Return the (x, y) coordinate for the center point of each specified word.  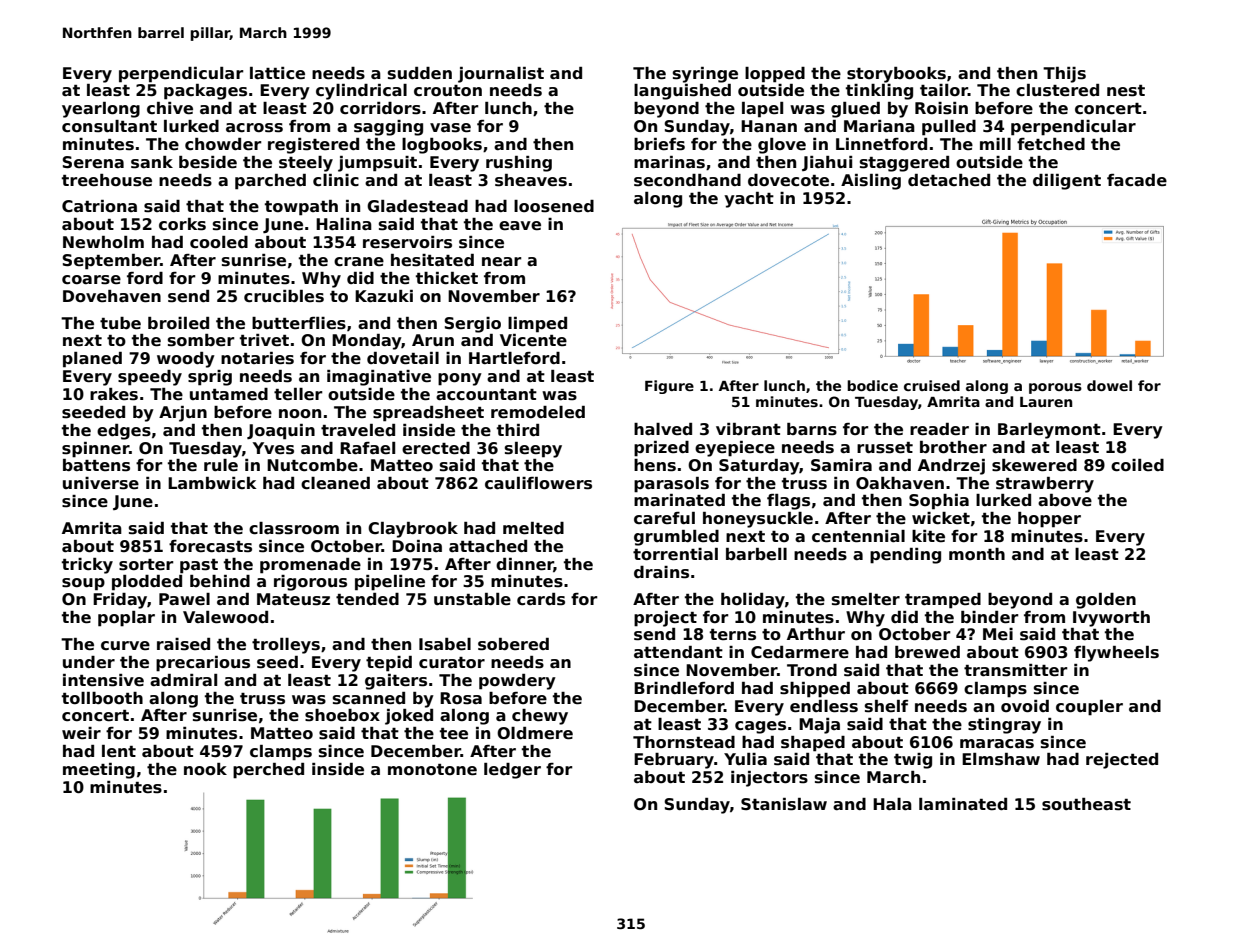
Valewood (225, 617)
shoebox (342, 715)
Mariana (879, 126)
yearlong (101, 110)
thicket (447, 278)
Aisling (871, 182)
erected (436, 448)
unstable (472, 599)
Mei (998, 634)
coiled (1137, 465)
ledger (512, 771)
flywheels (1116, 654)
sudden (420, 73)
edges (124, 432)
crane (359, 262)
